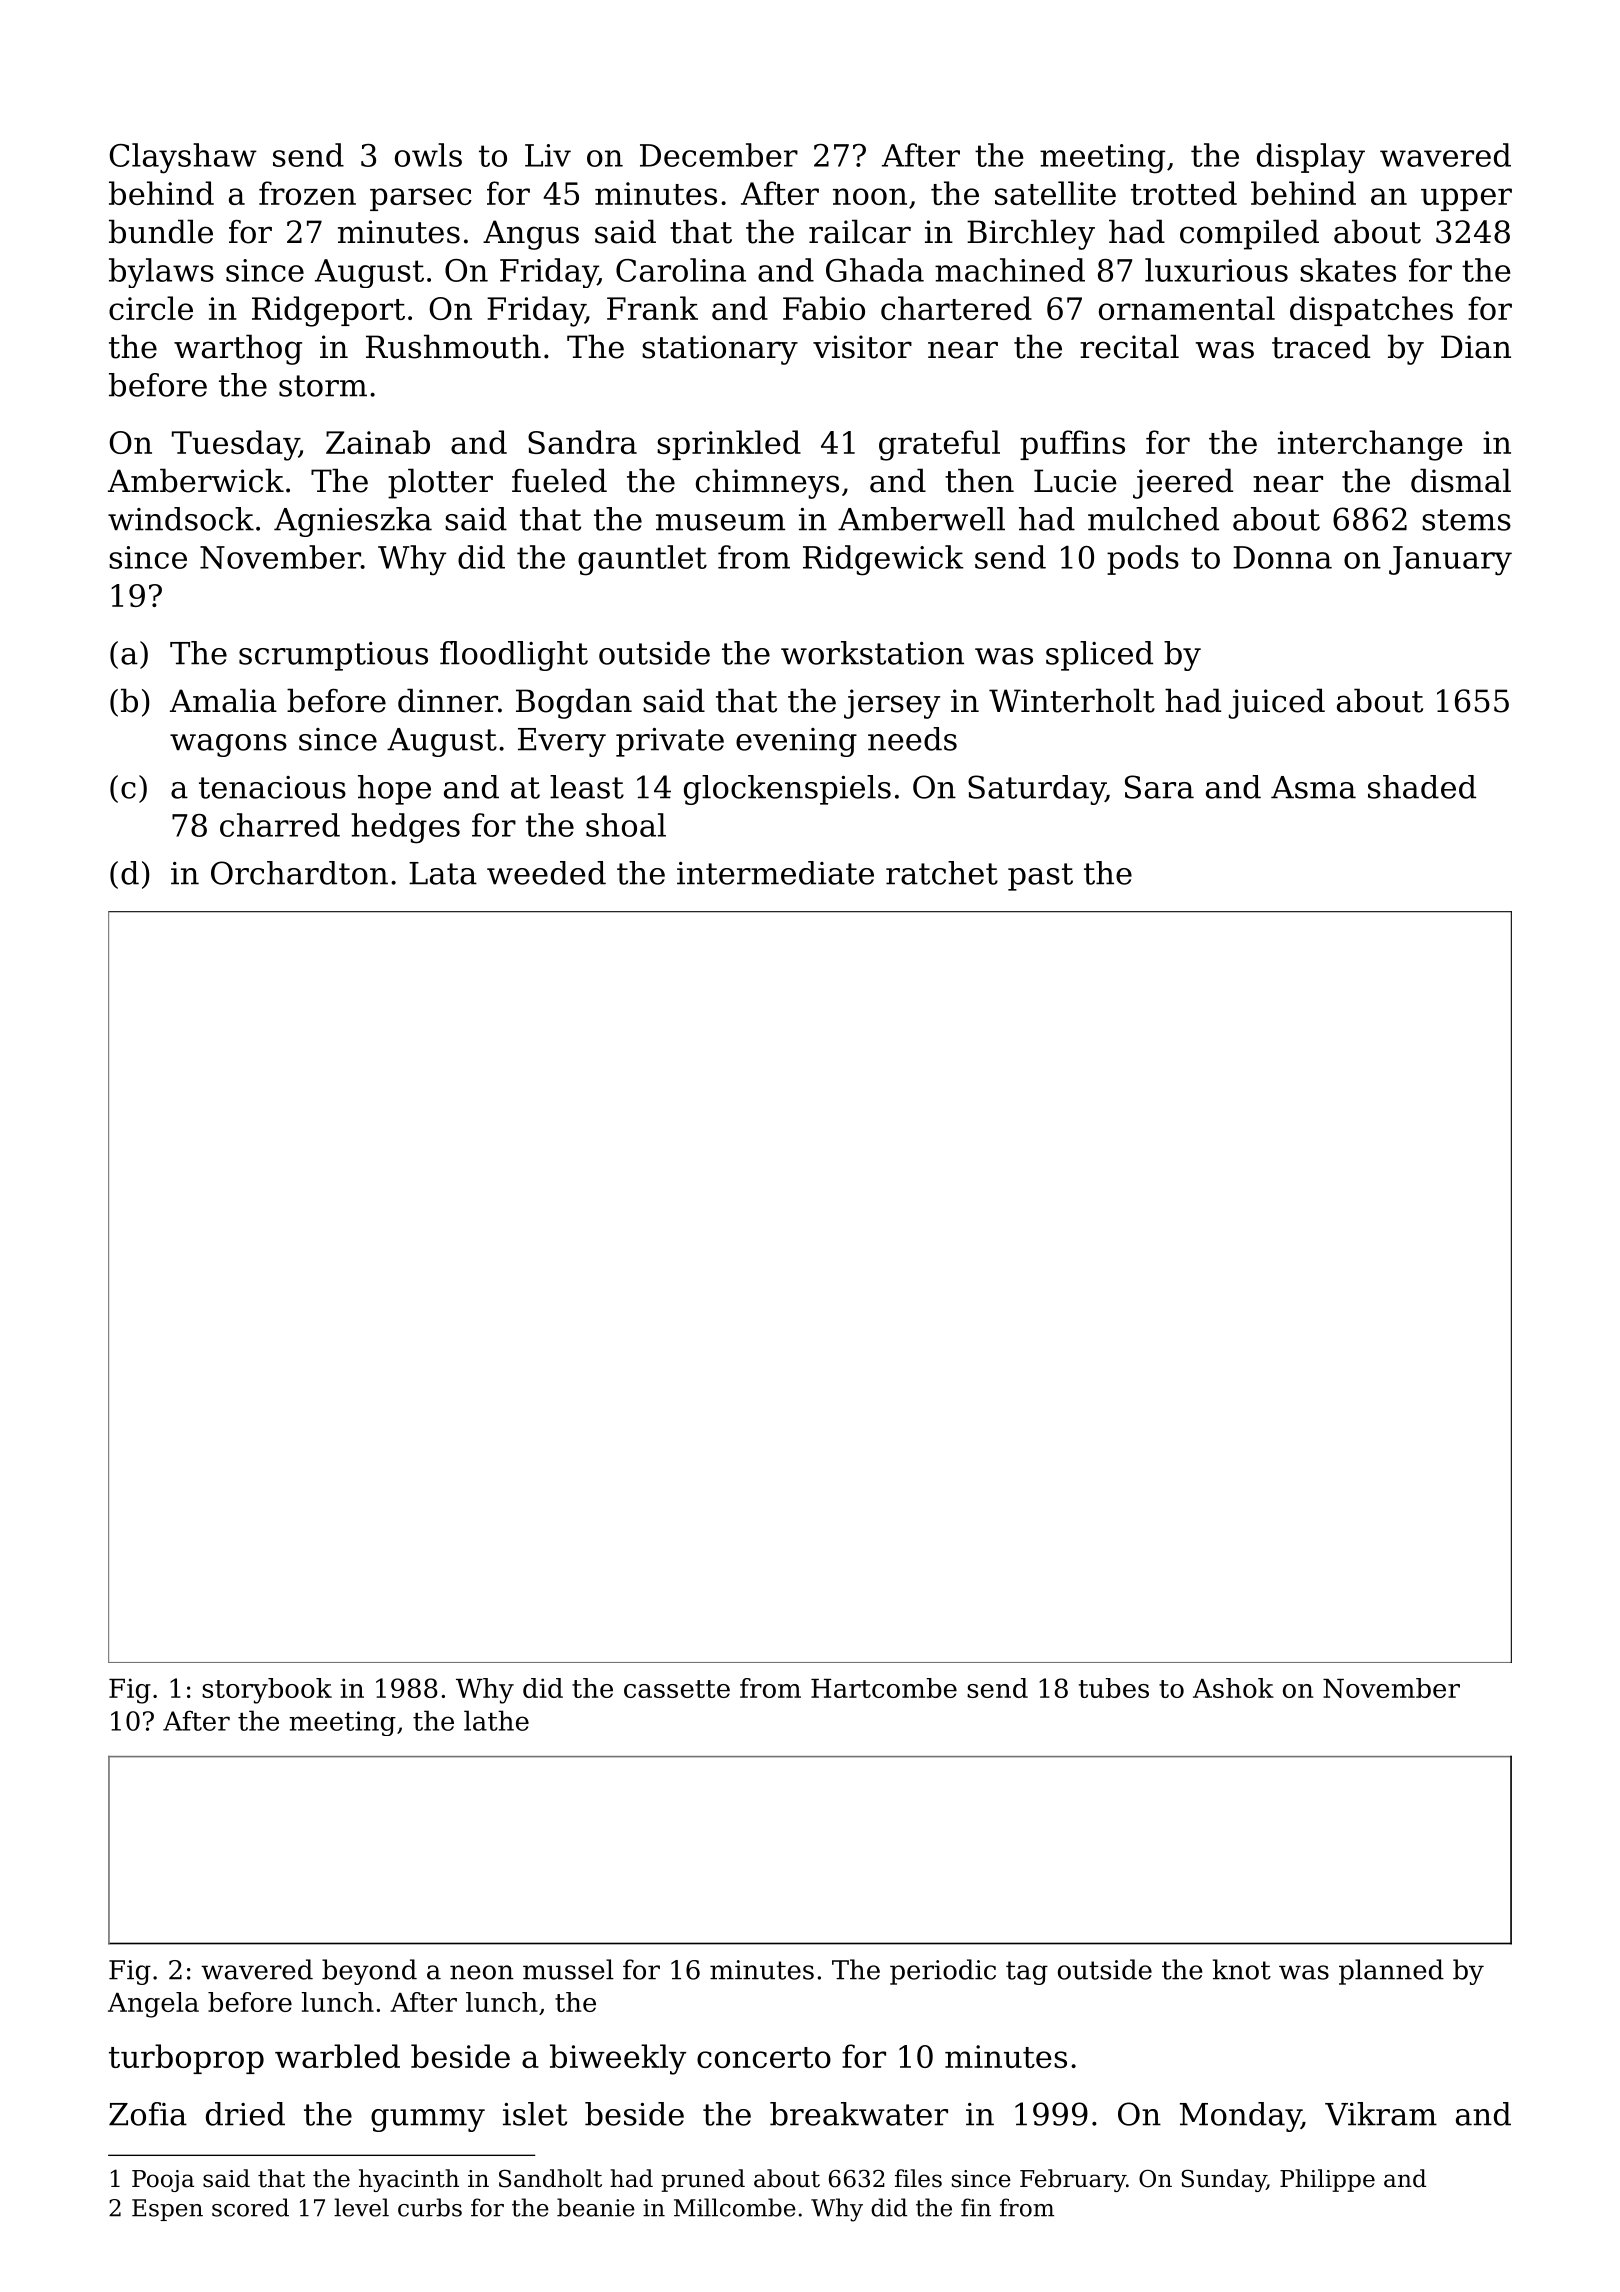  What do you see at coordinates (884, 1688) in the screenshot?
I see `Hartcombe` at bounding box center [884, 1688].
